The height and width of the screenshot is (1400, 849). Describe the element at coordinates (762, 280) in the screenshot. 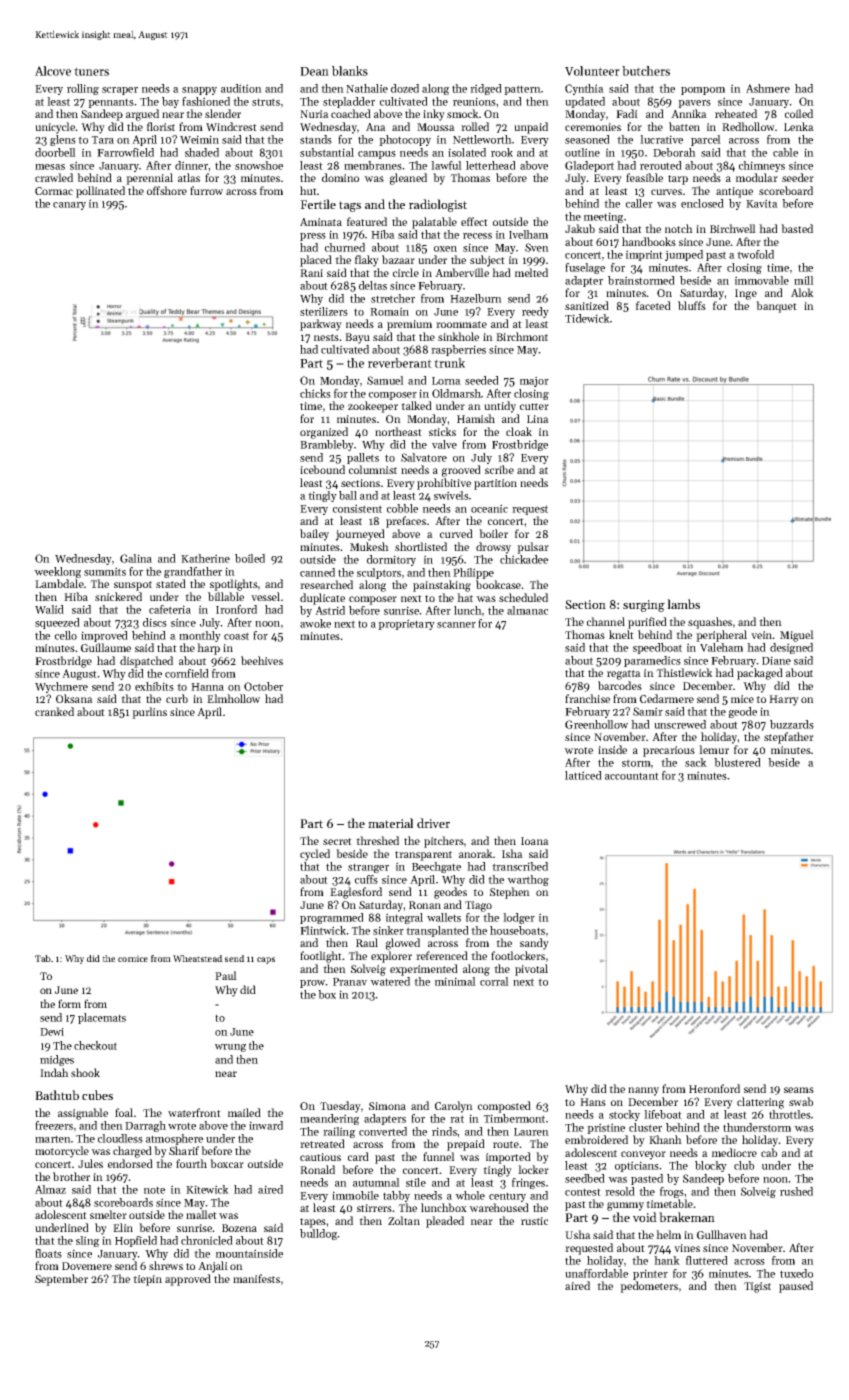

I see `immovable` at that location.
